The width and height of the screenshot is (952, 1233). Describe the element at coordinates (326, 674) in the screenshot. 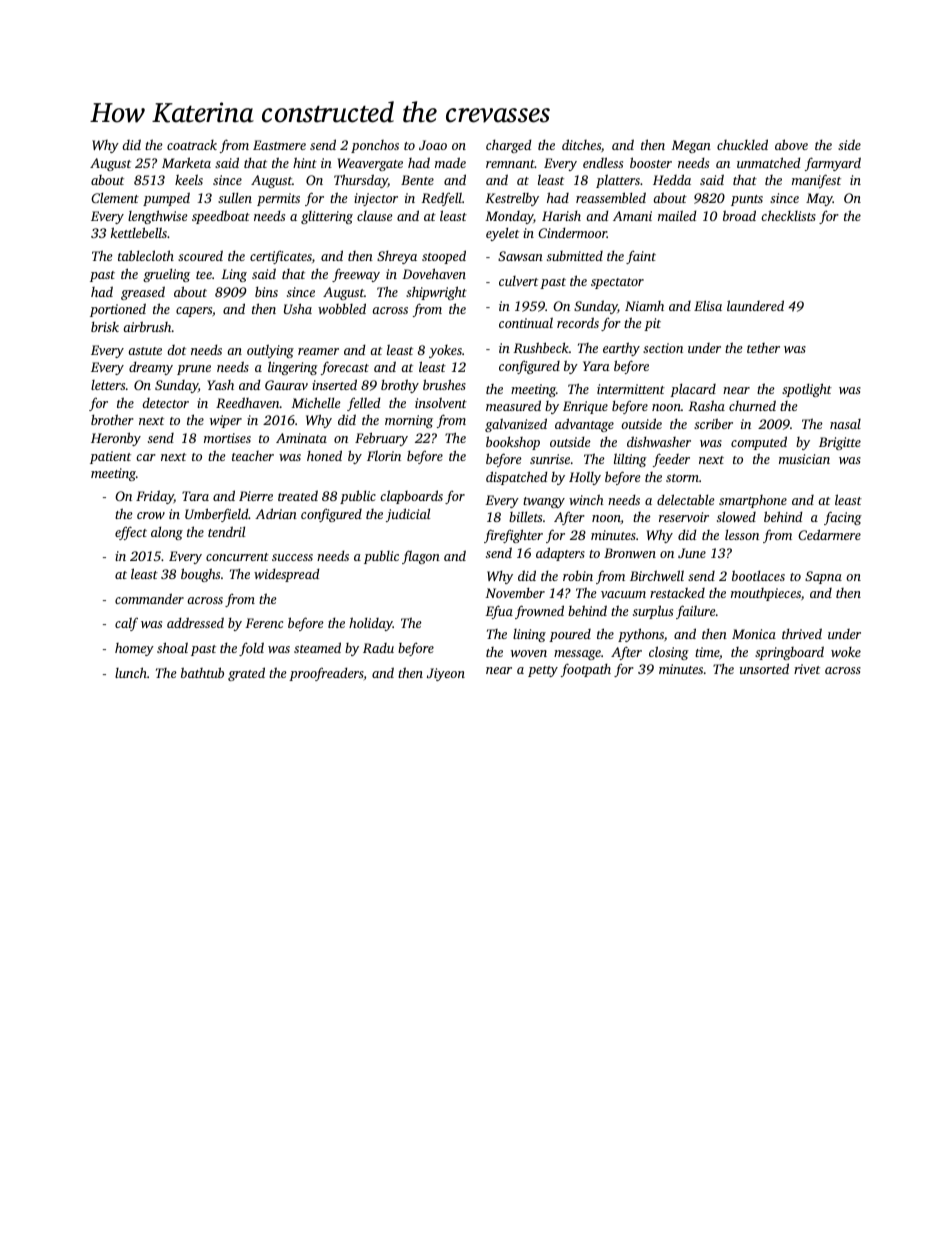

I see `proofreaders` at that location.
